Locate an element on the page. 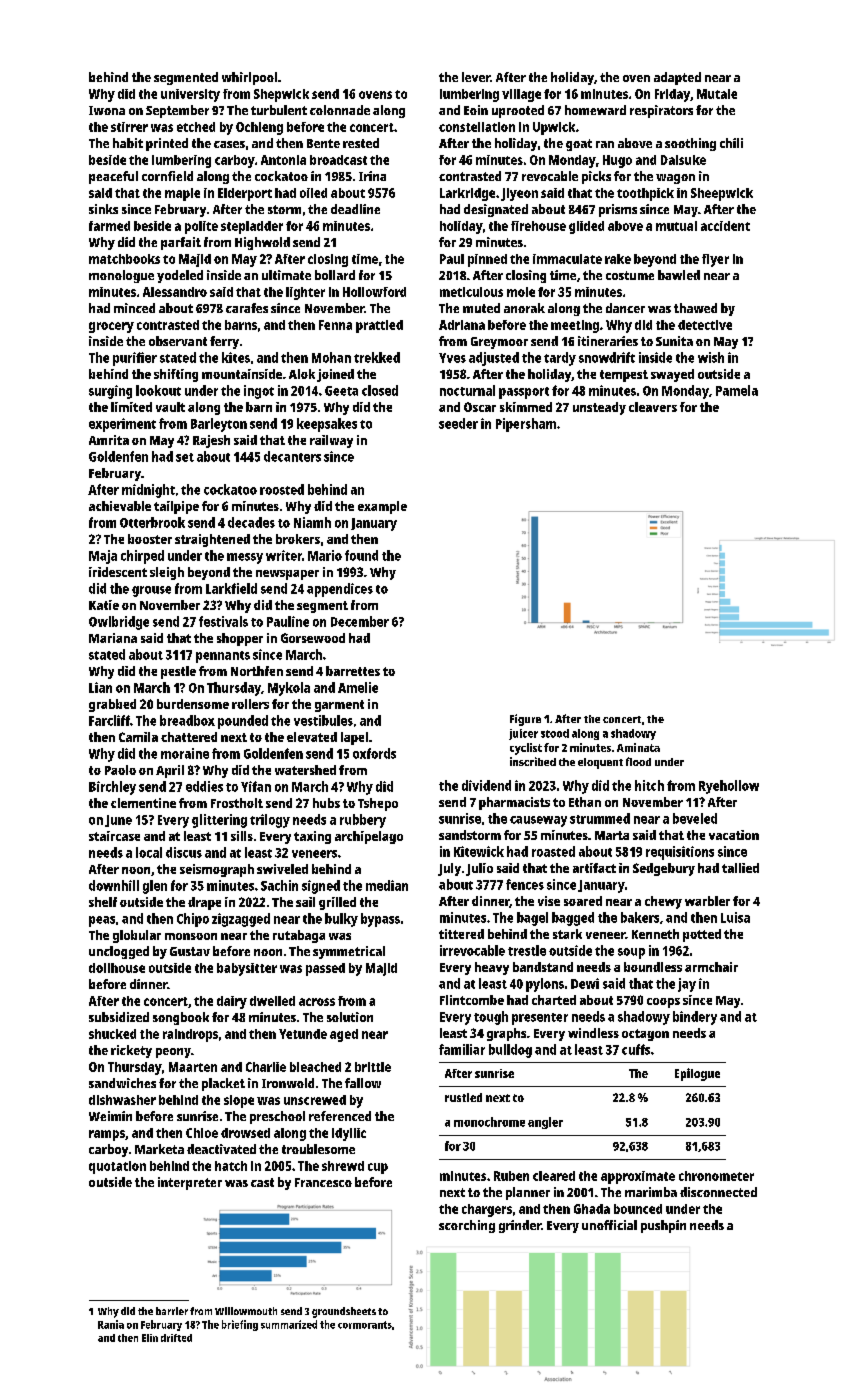 The image size is (849, 1400). fallow is located at coordinates (363, 1083).
